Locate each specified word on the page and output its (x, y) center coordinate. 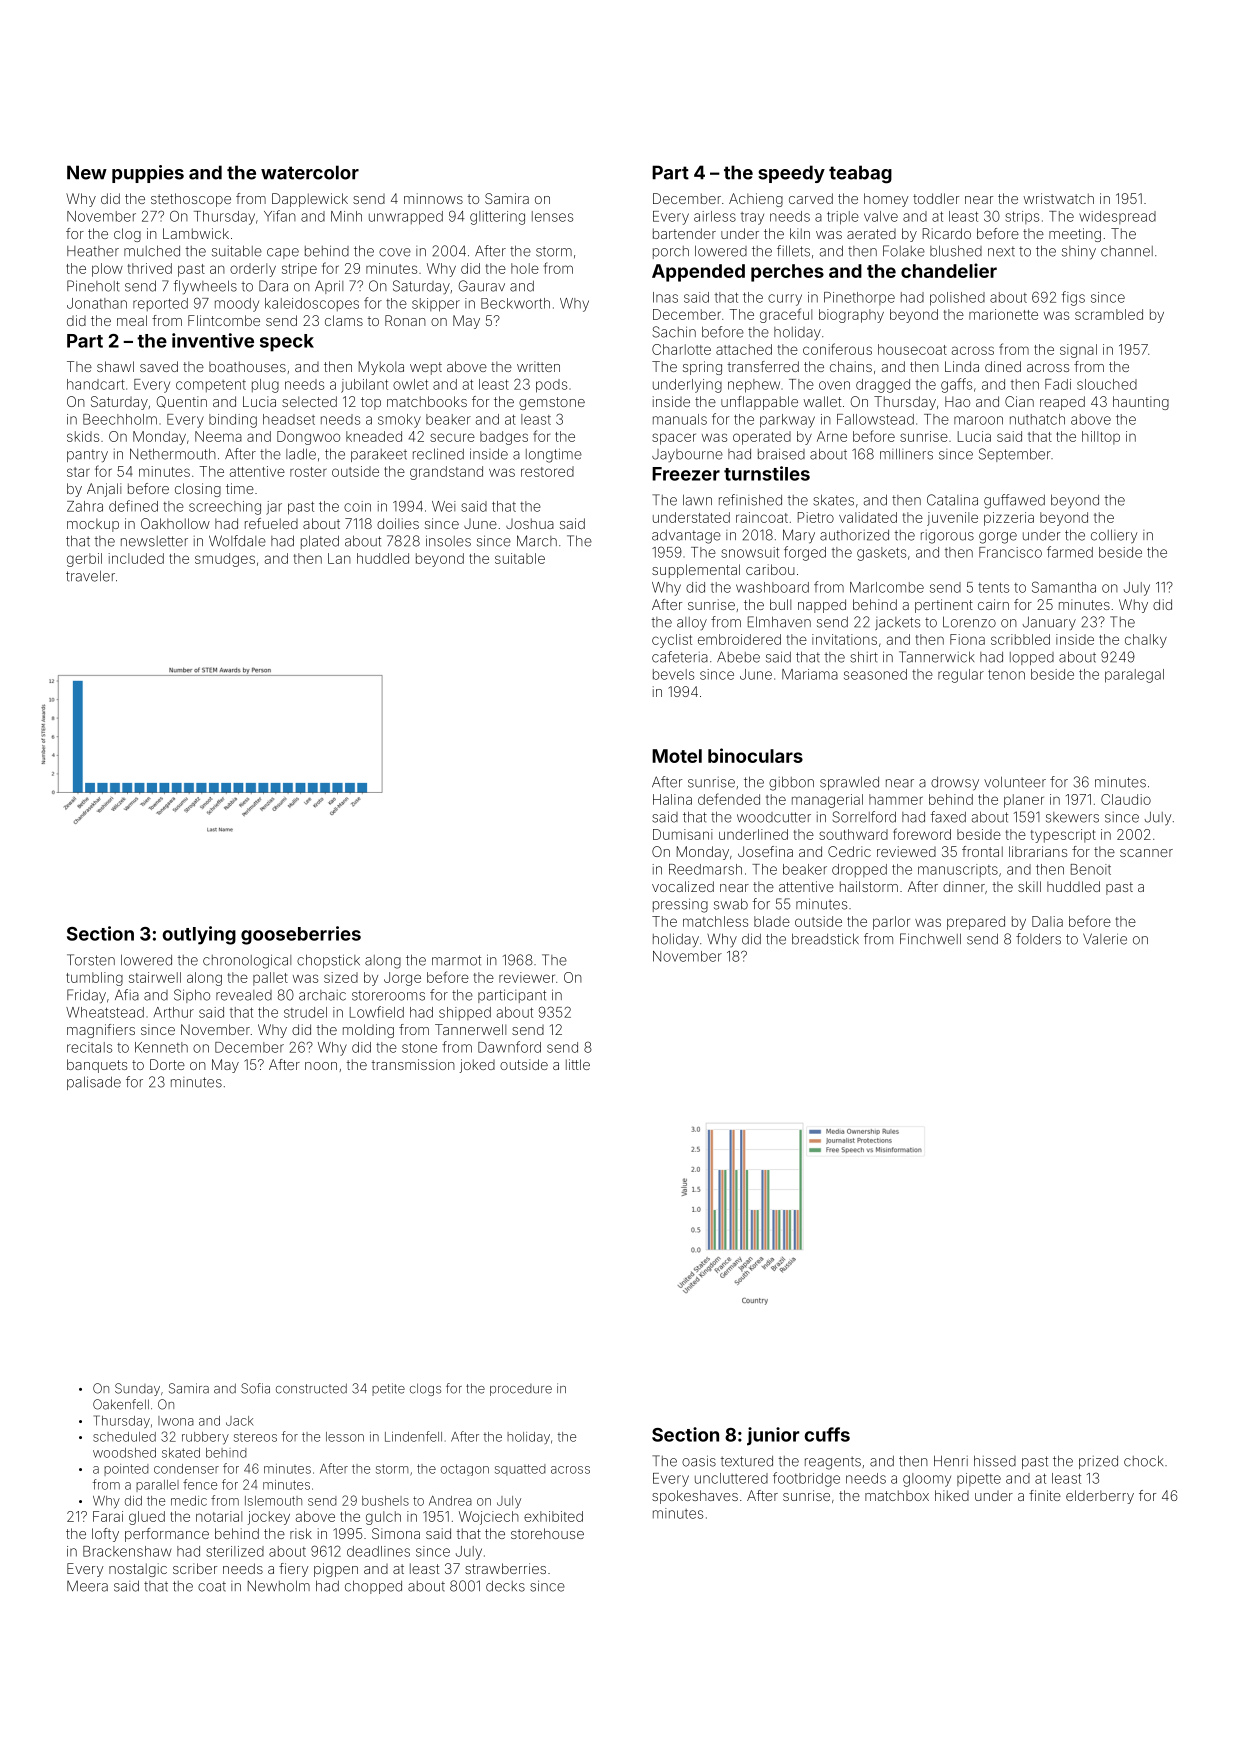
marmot (456, 960)
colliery (1114, 536)
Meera (87, 1586)
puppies (148, 174)
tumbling (94, 979)
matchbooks (427, 401)
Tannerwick (936, 657)
